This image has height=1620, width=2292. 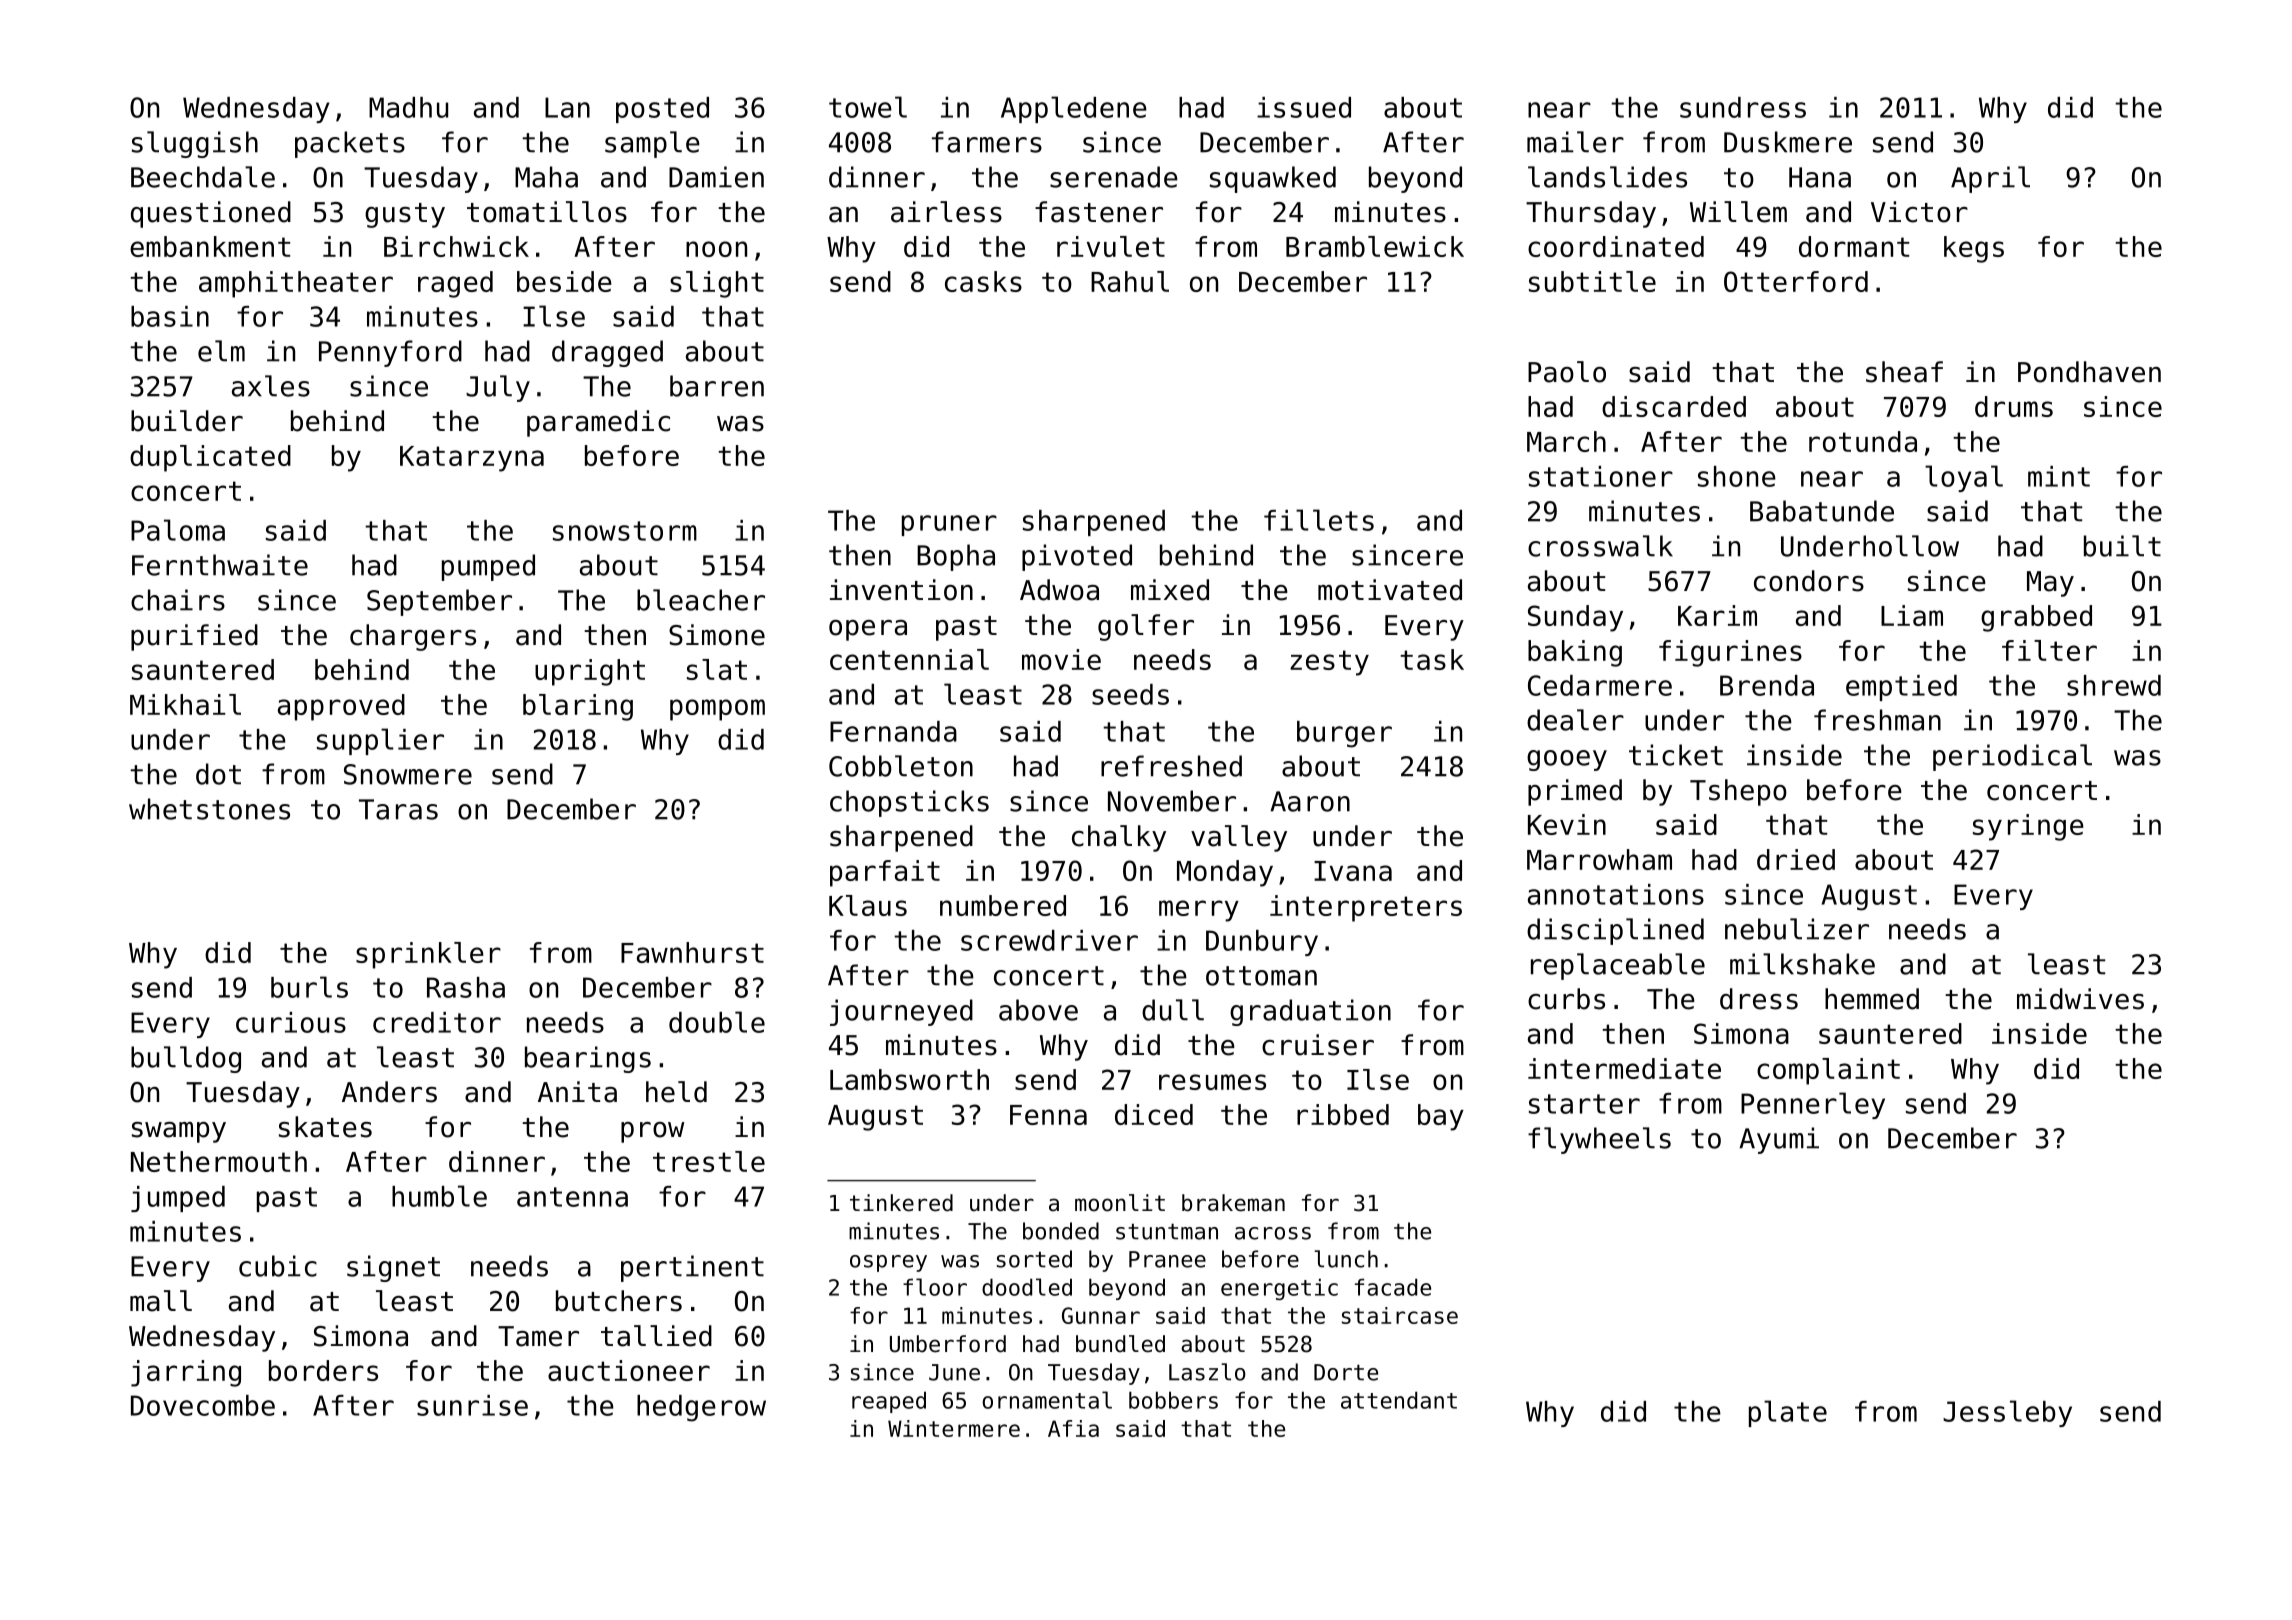 What do you see at coordinates (408, 107) in the image?
I see `Madhu` at bounding box center [408, 107].
